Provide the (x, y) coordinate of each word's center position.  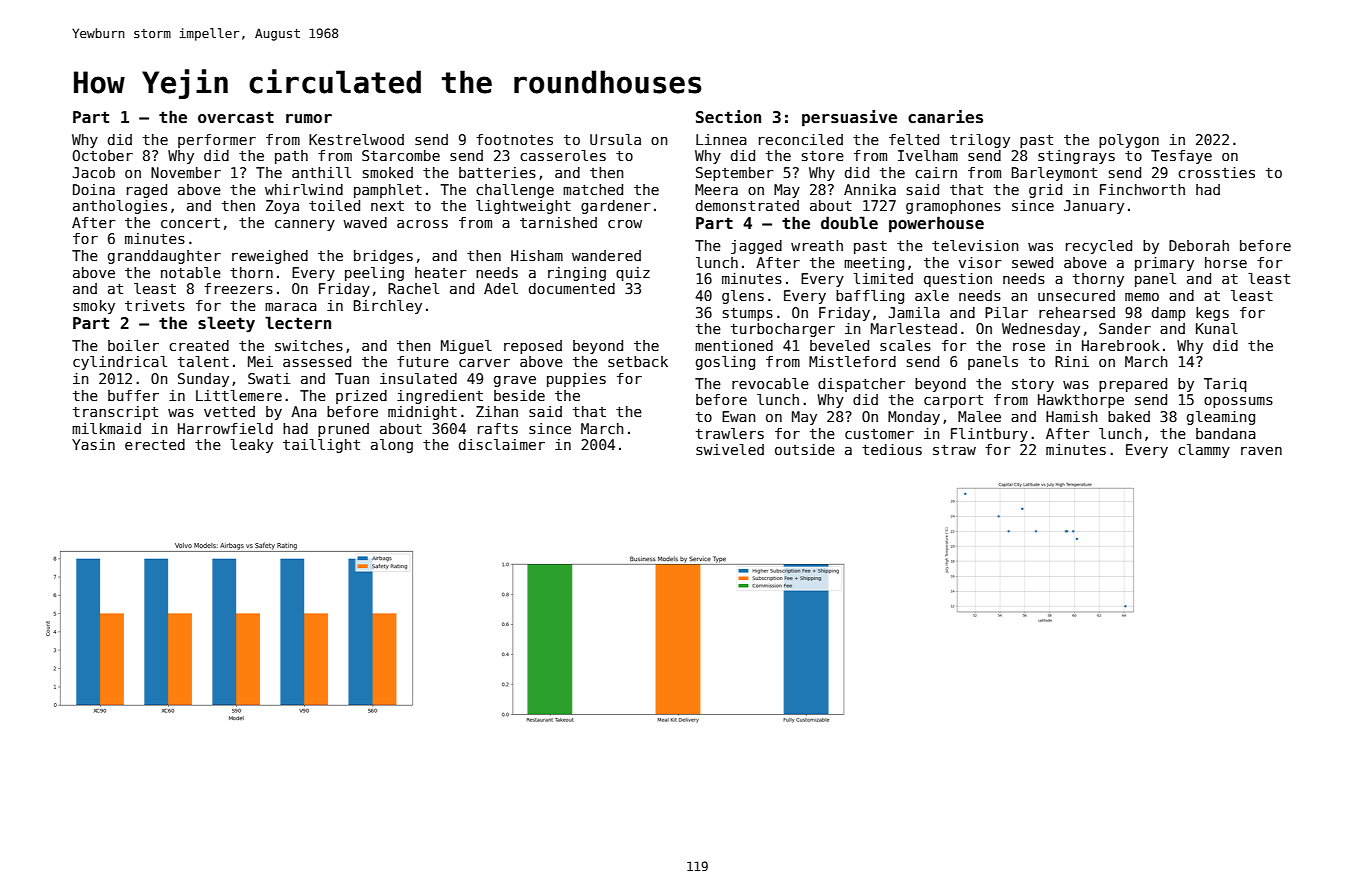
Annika (870, 189)
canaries (945, 117)
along (392, 446)
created (199, 345)
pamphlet (388, 191)
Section (728, 117)
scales (905, 345)
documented (572, 288)
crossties (1216, 172)
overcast (236, 117)
